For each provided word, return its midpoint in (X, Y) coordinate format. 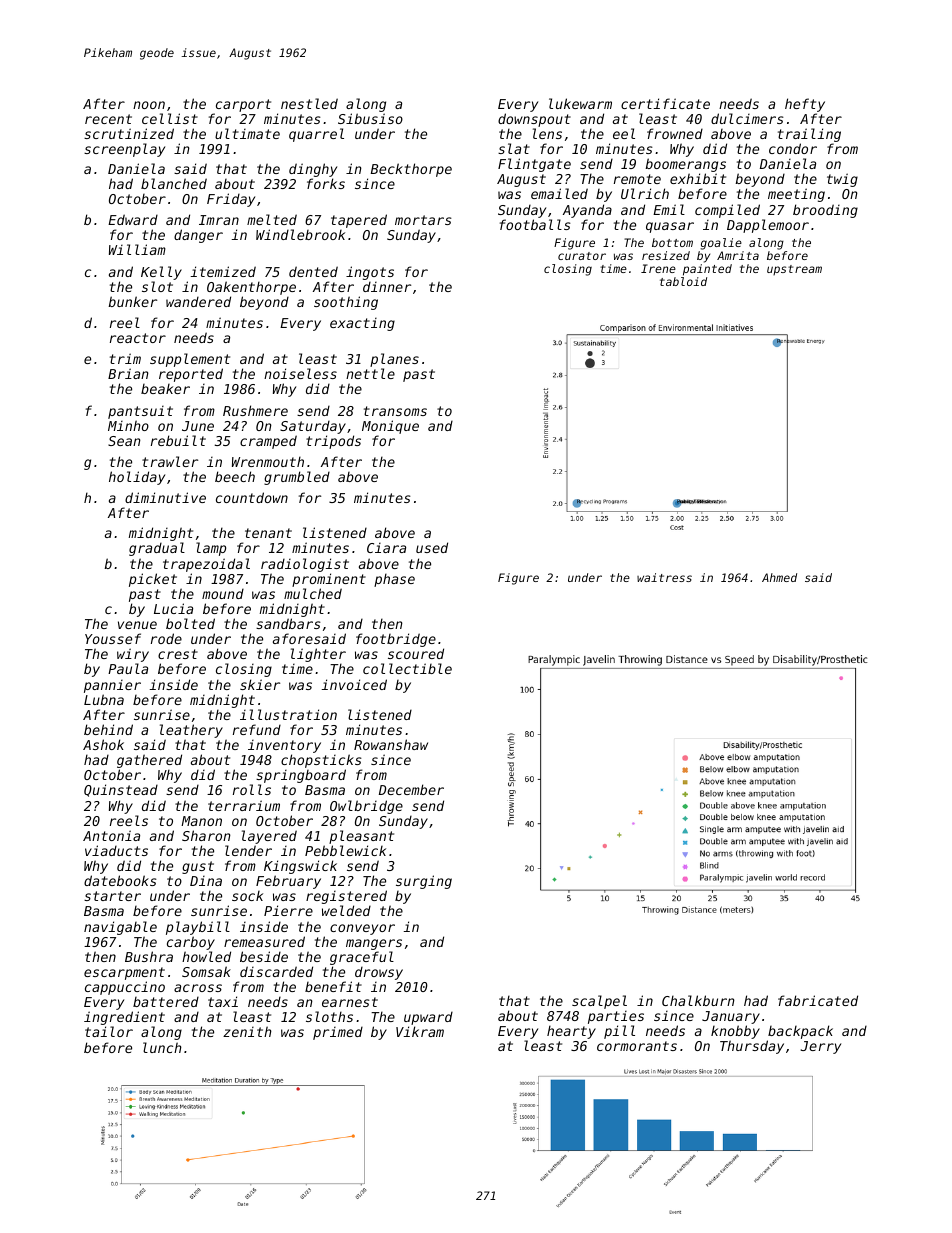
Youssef (113, 638)
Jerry (821, 1047)
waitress (664, 577)
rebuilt (178, 440)
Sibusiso (370, 118)
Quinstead (121, 790)
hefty (805, 105)
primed (338, 1033)
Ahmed (779, 577)
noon (149, 105)
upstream (794, 270)
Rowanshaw (391, 744)
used (432, 547)
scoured (416, 654)
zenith (247, 1031)
